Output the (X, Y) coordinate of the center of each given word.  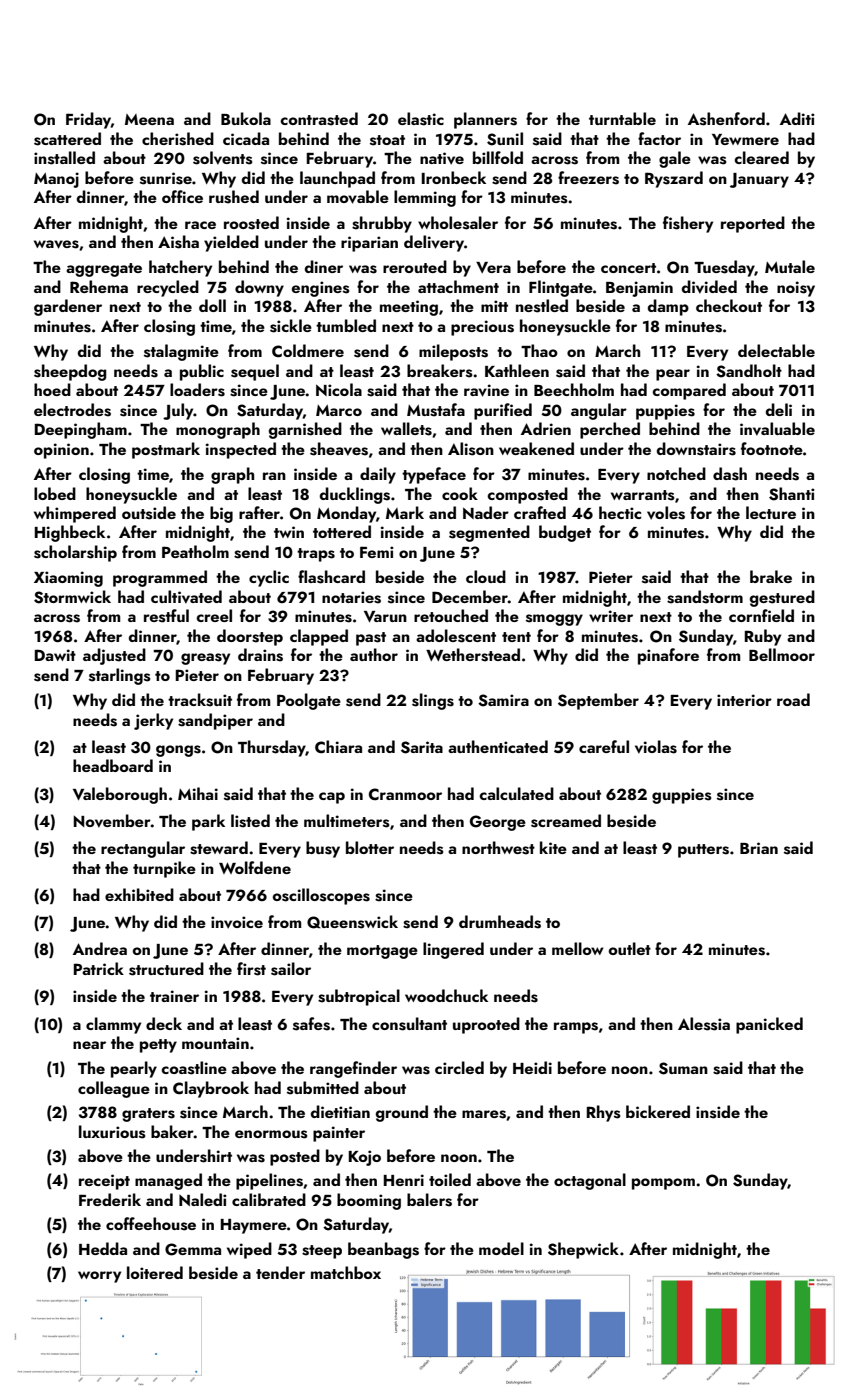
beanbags (383, 1250)
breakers (440, 371)
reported (753, 224)
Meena (149, 119)
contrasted (319, 119)
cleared (761, 157)
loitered (155, 1272)
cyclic (269, 578)
